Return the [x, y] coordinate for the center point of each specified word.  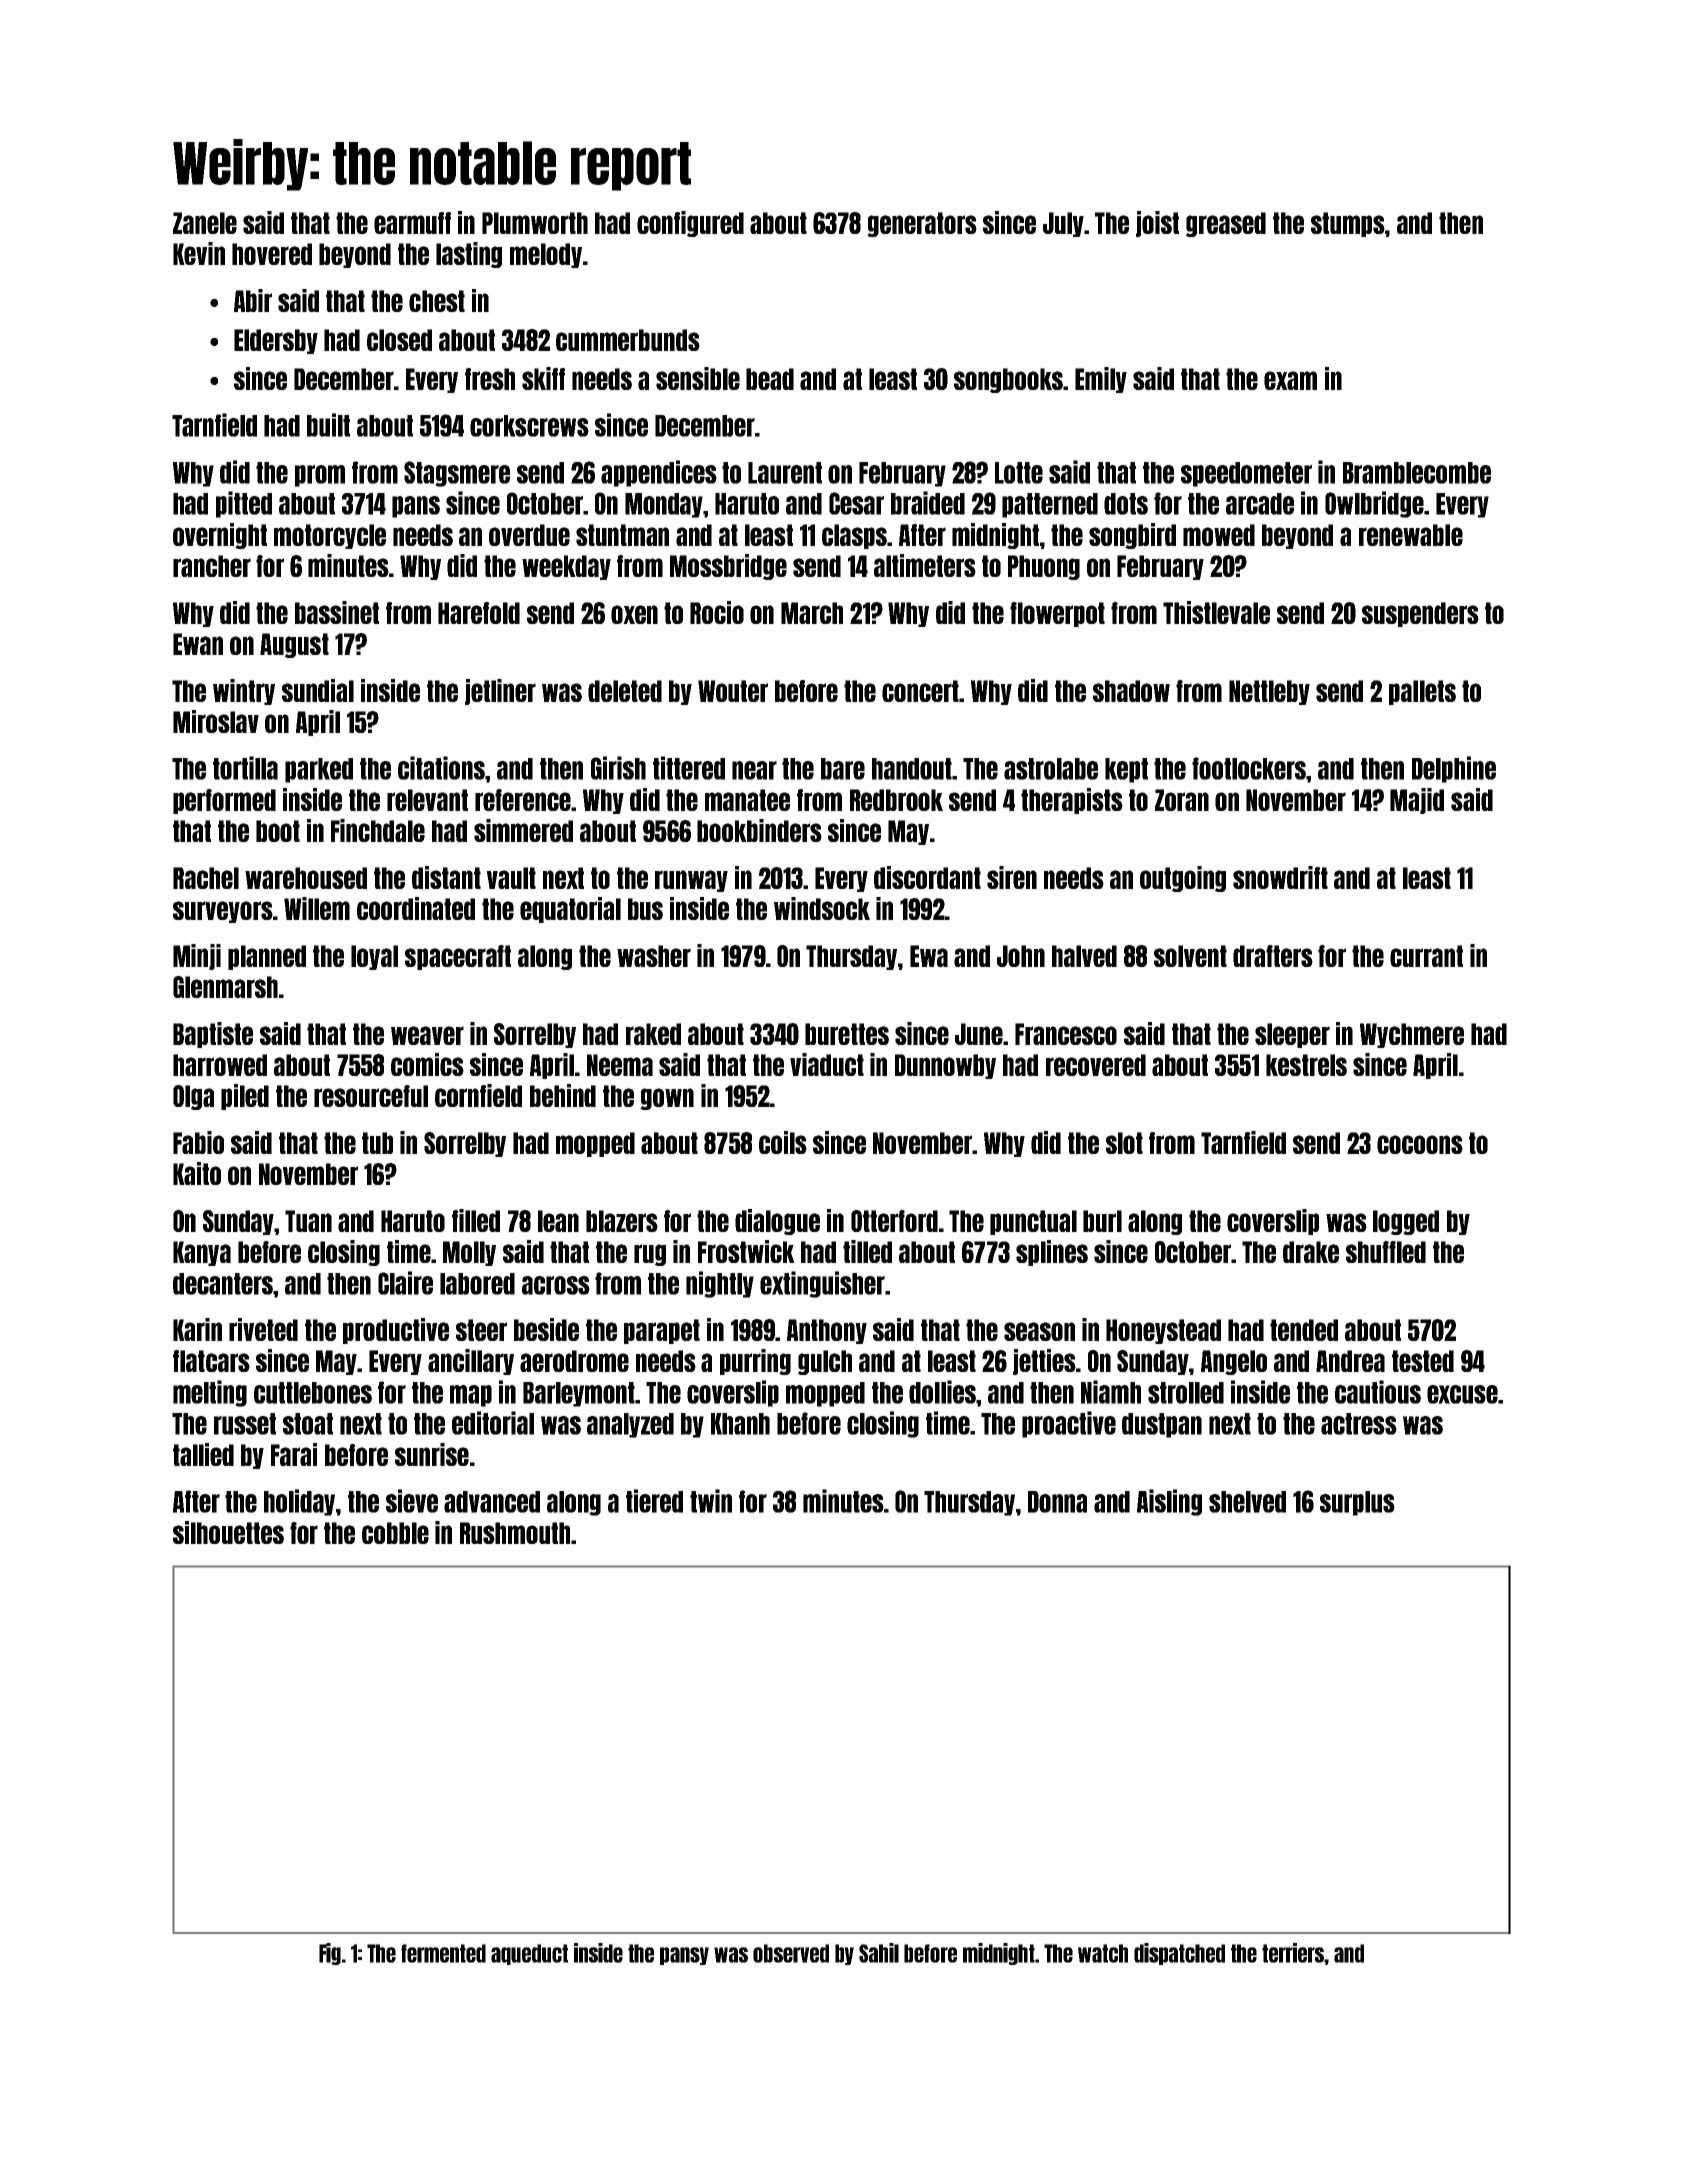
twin [711, 1501]
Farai [294, 1454]
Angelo [1234, 1362]
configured [690, 224]
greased [1226, 224]
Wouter [733, 691]
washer [654, 956]
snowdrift [1280, 877]
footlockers [1249, 768]
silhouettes [228, 1532]
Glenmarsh [225, 987]
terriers [1293, 1953]
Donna [1057, 1502]
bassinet [337, 612]
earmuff [412, 223]
